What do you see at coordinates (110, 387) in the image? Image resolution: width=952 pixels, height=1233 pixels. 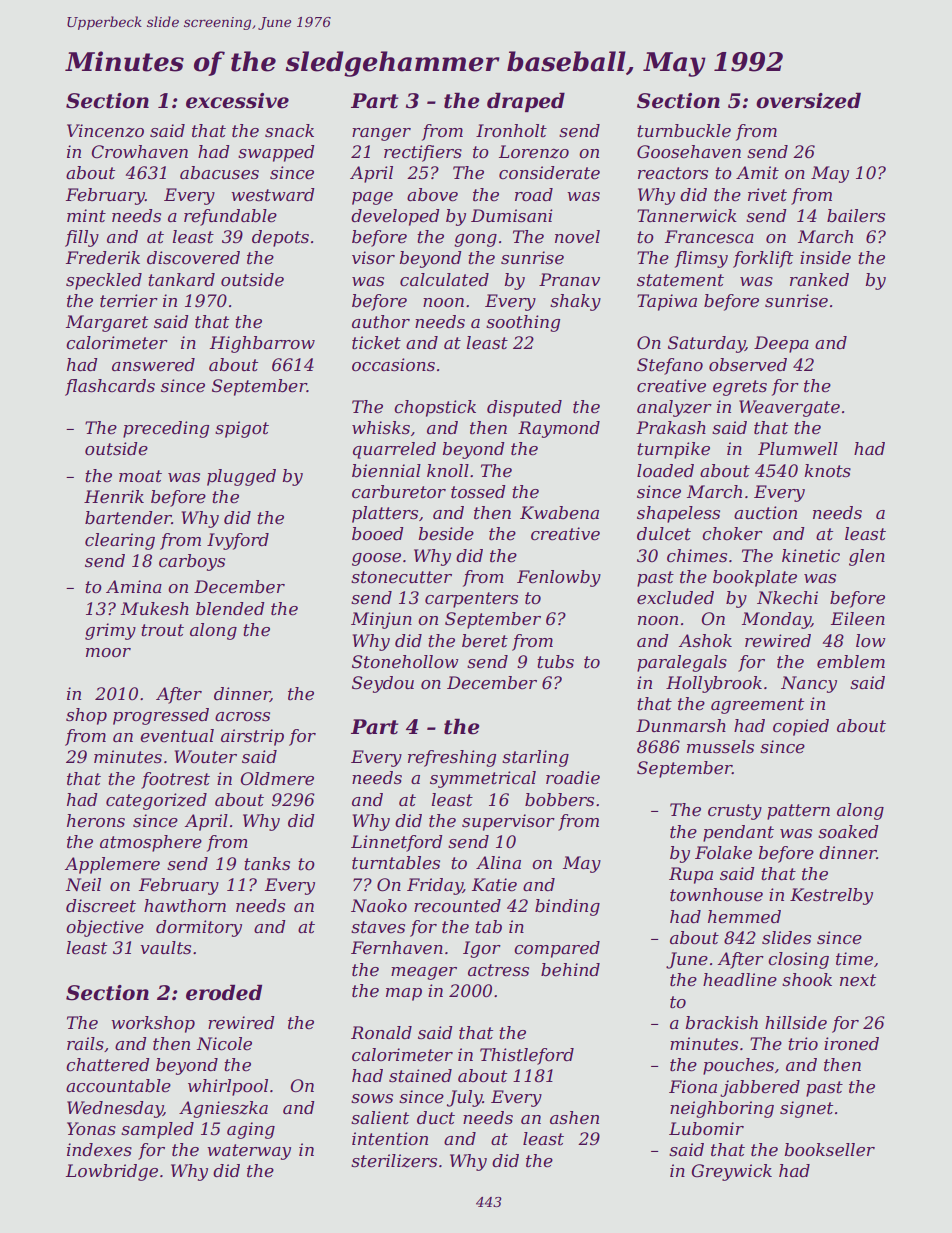 I see `flashcards` at bounding box center [110, 387].
